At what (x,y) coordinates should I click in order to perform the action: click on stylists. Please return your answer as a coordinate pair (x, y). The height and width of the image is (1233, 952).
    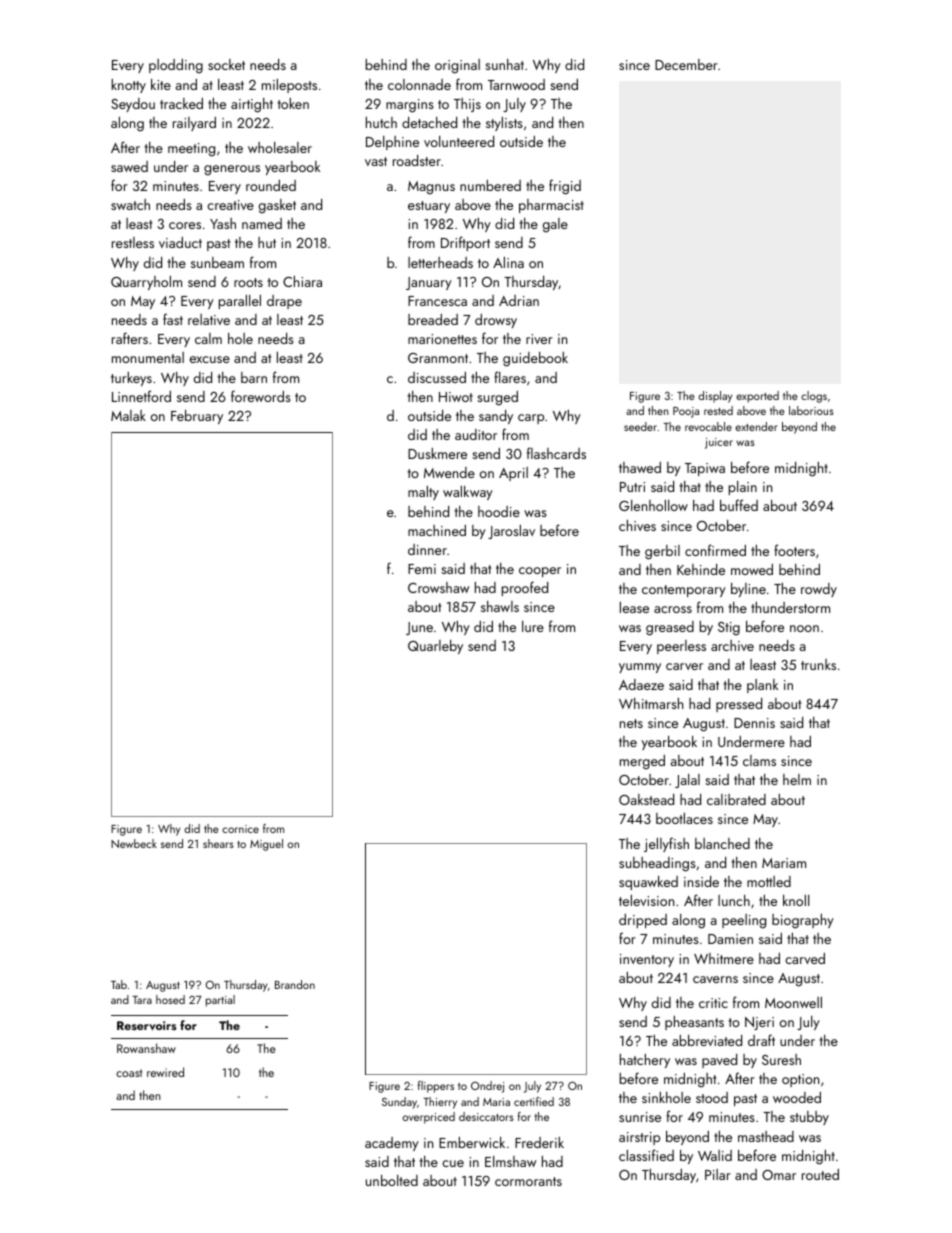
    Looking at the image, I should click on (504, 124).
